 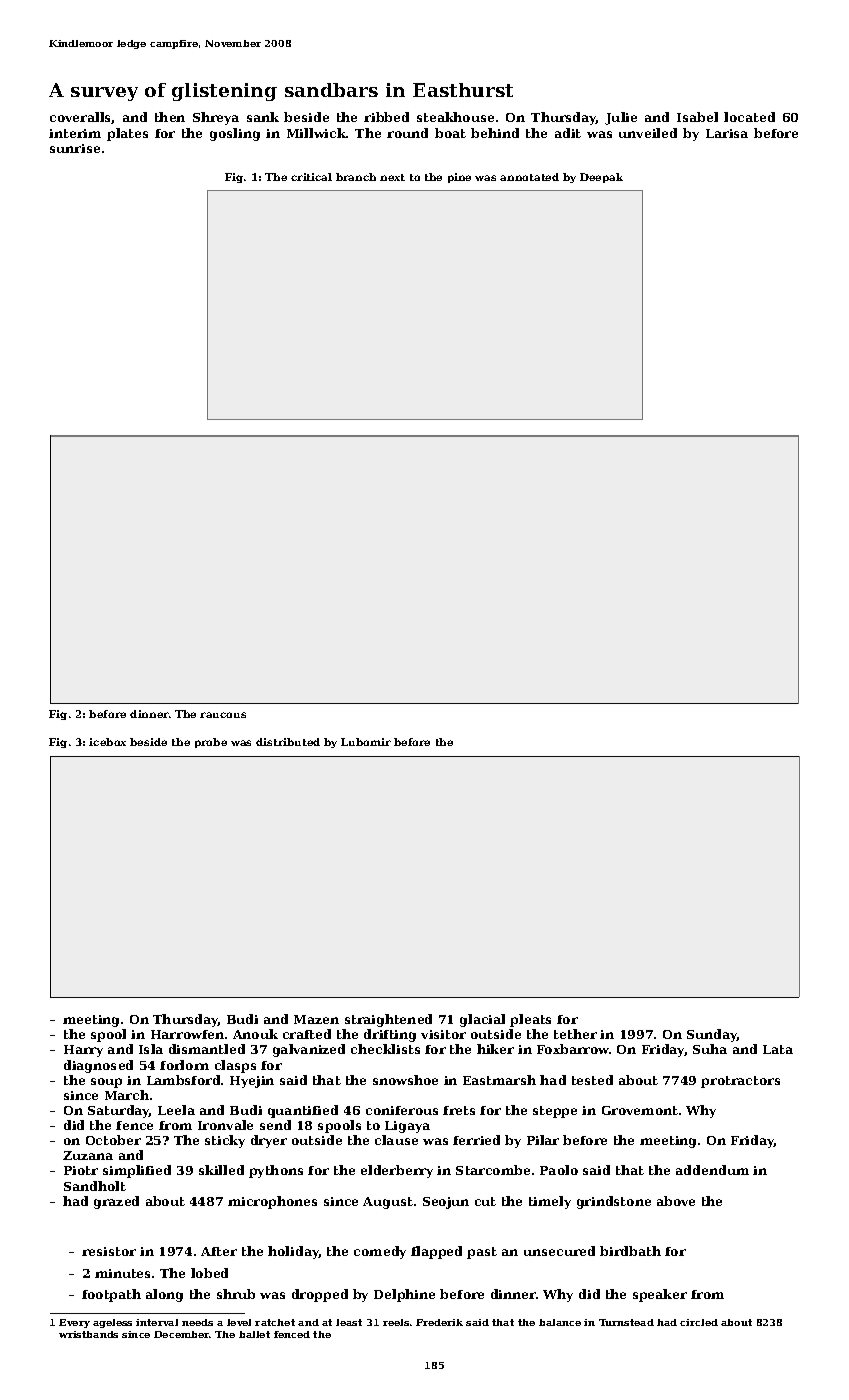 I want to click on Harry, so click(x=83, y=1051).
